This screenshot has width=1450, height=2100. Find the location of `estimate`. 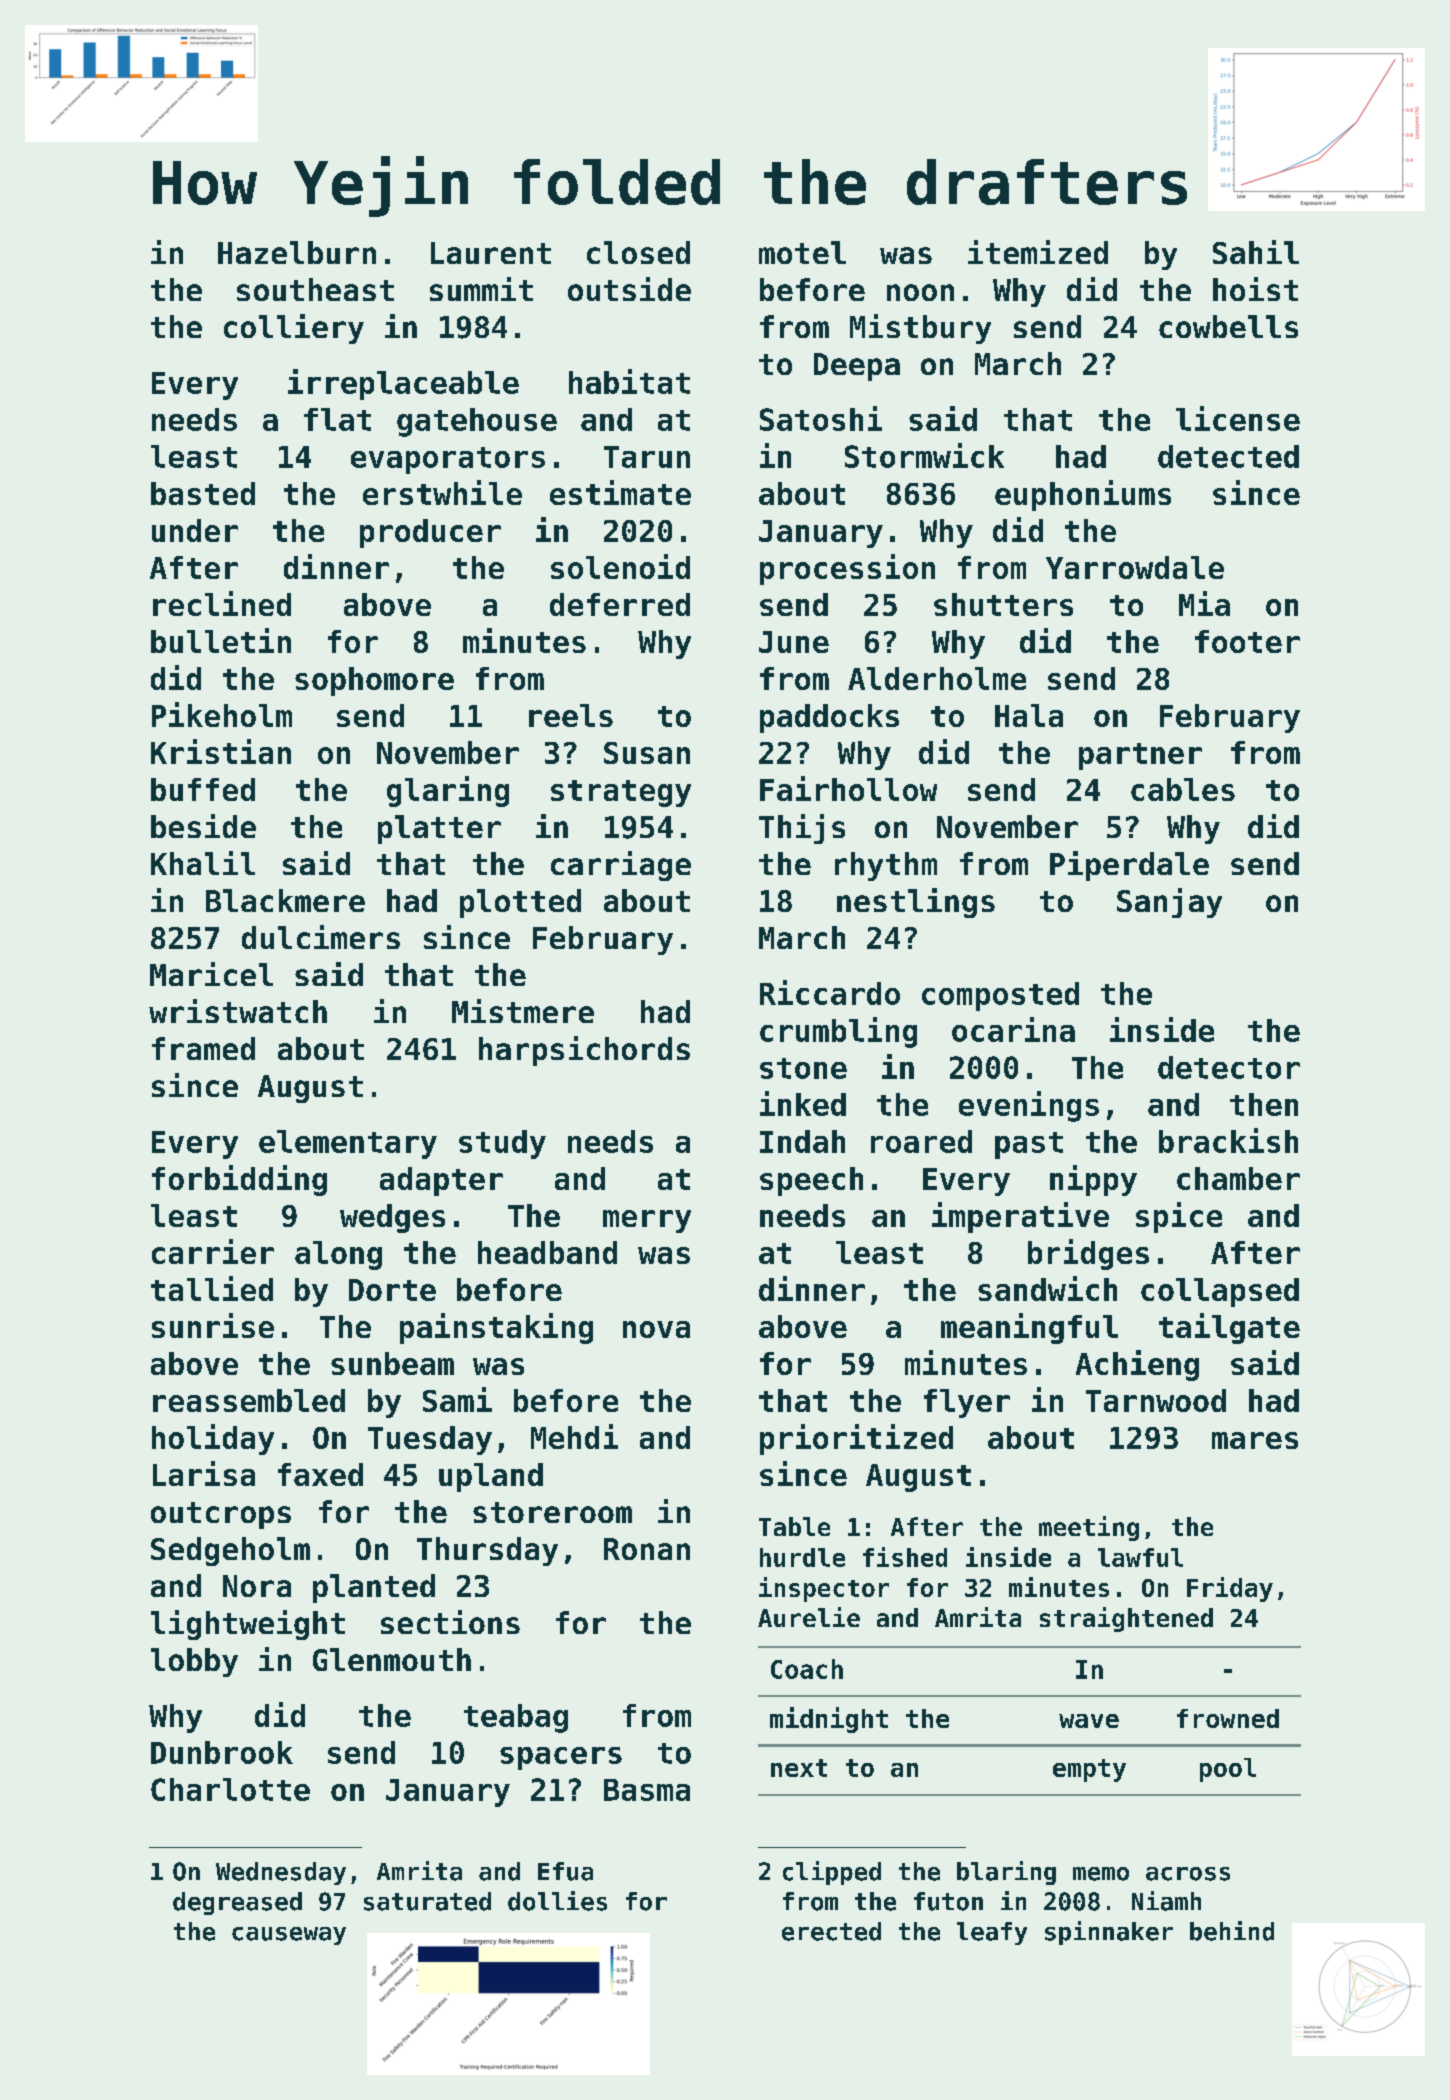

estimate is located at coordinates (620, 492).
